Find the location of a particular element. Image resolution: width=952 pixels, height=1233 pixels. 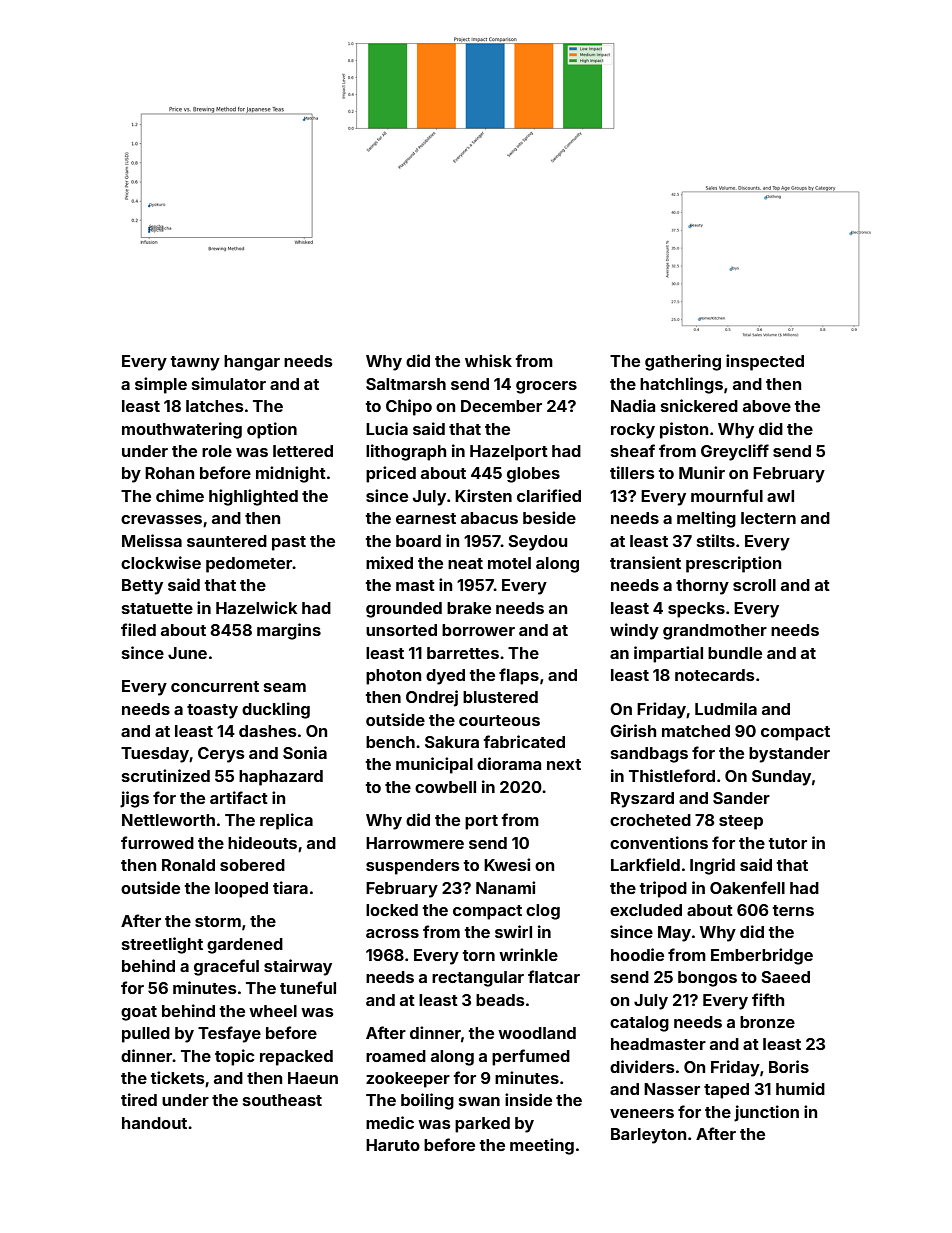

Ludmila is located at coordinates (726, 708).
